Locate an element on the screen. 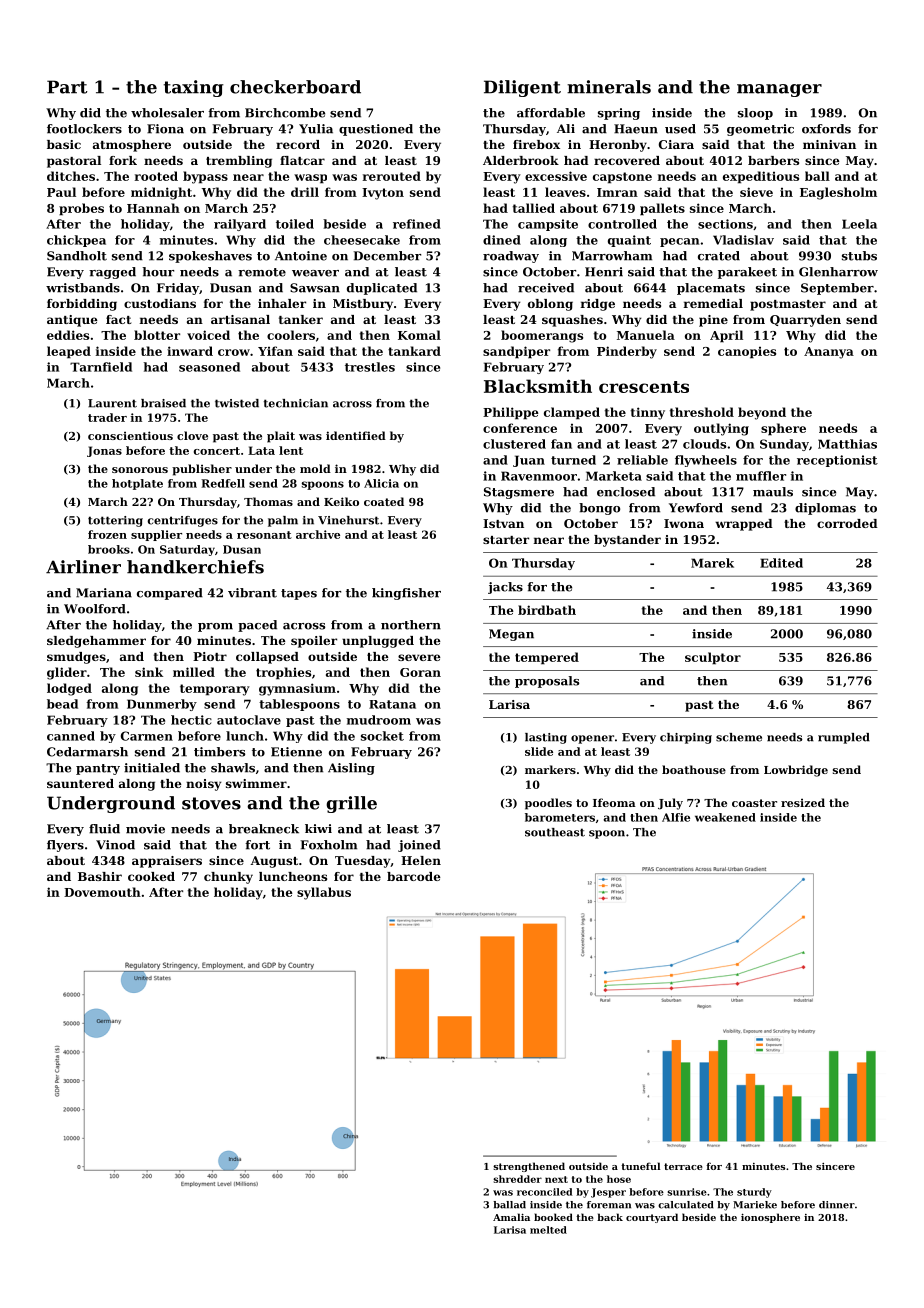 The width and height of the screenshot is (924, 1308). slide is located at coordinates (539, 751).
